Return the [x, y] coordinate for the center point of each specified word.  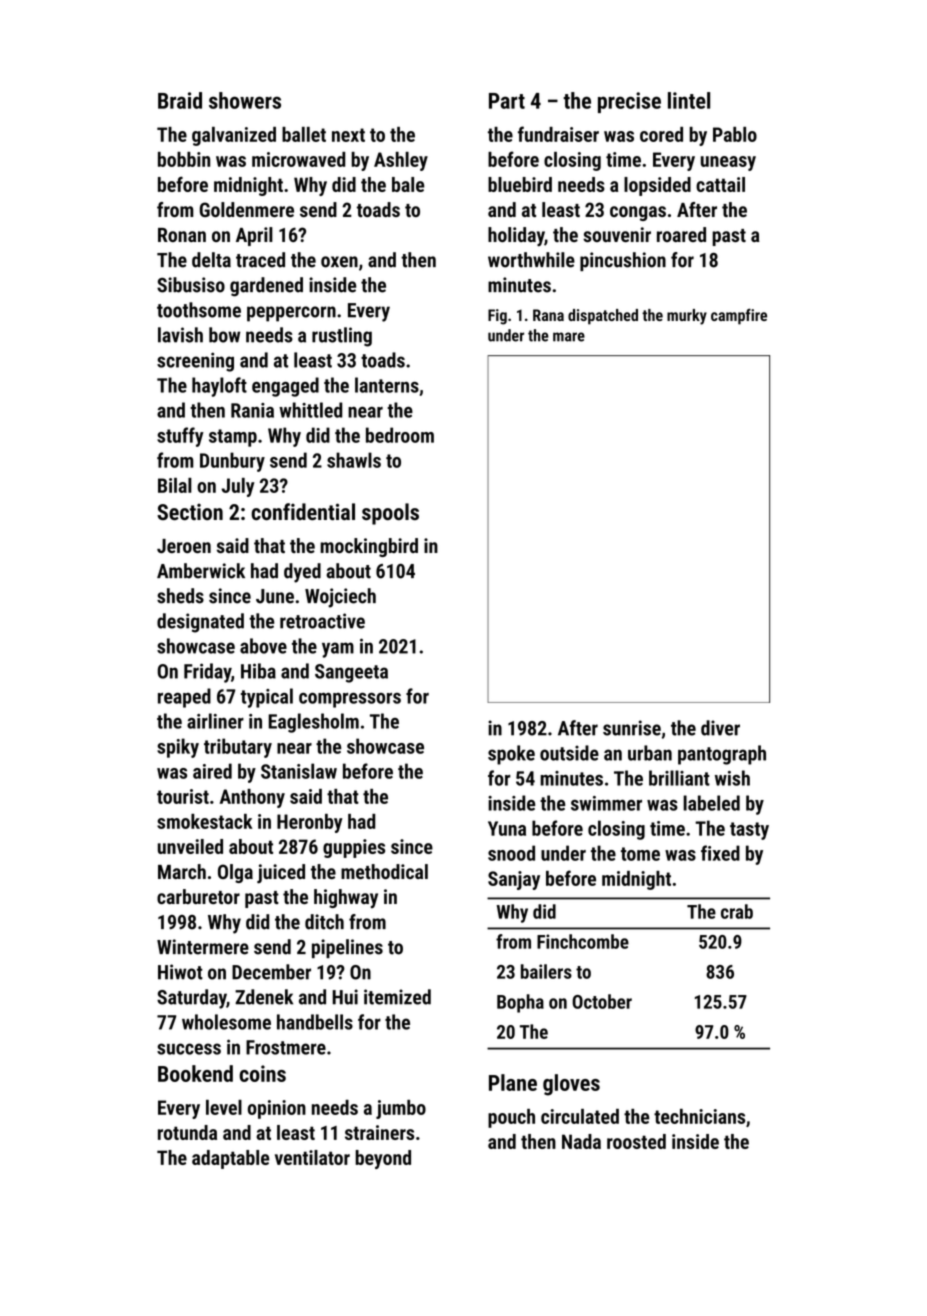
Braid [180, 100]
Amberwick [201, 571]
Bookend [195, 1073]
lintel [689, 100]
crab [737, 911]
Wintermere [203, 947]
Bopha [520, 1003]
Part [507, 101]
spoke [511, 755]
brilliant [679, 778]
